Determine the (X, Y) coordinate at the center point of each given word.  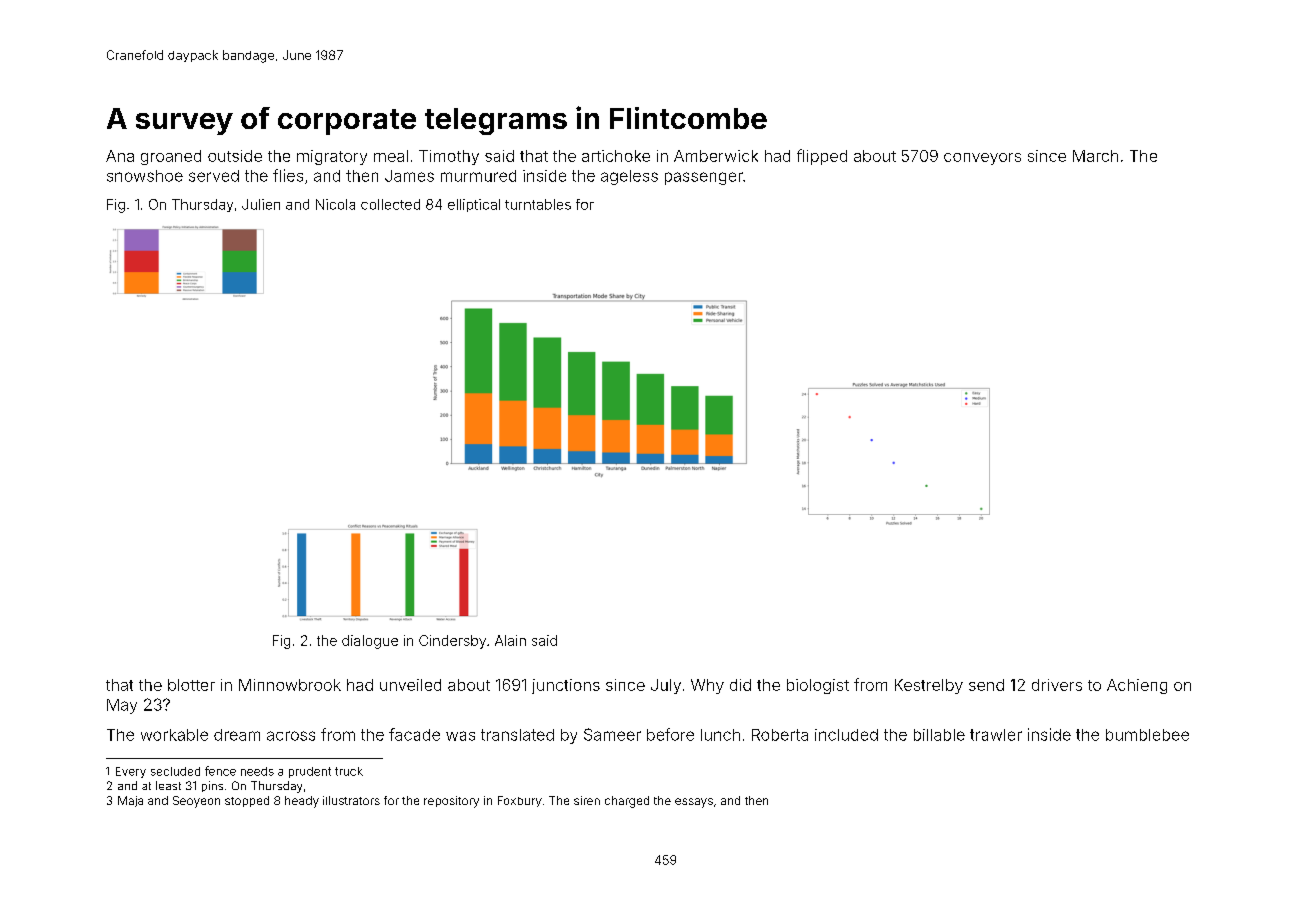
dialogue (370, 642)
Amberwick (716, 156)
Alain (510, 640)
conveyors (982, 159)
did (740, 685)
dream (237, 735)
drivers (1057, 685)
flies (288, 175)
